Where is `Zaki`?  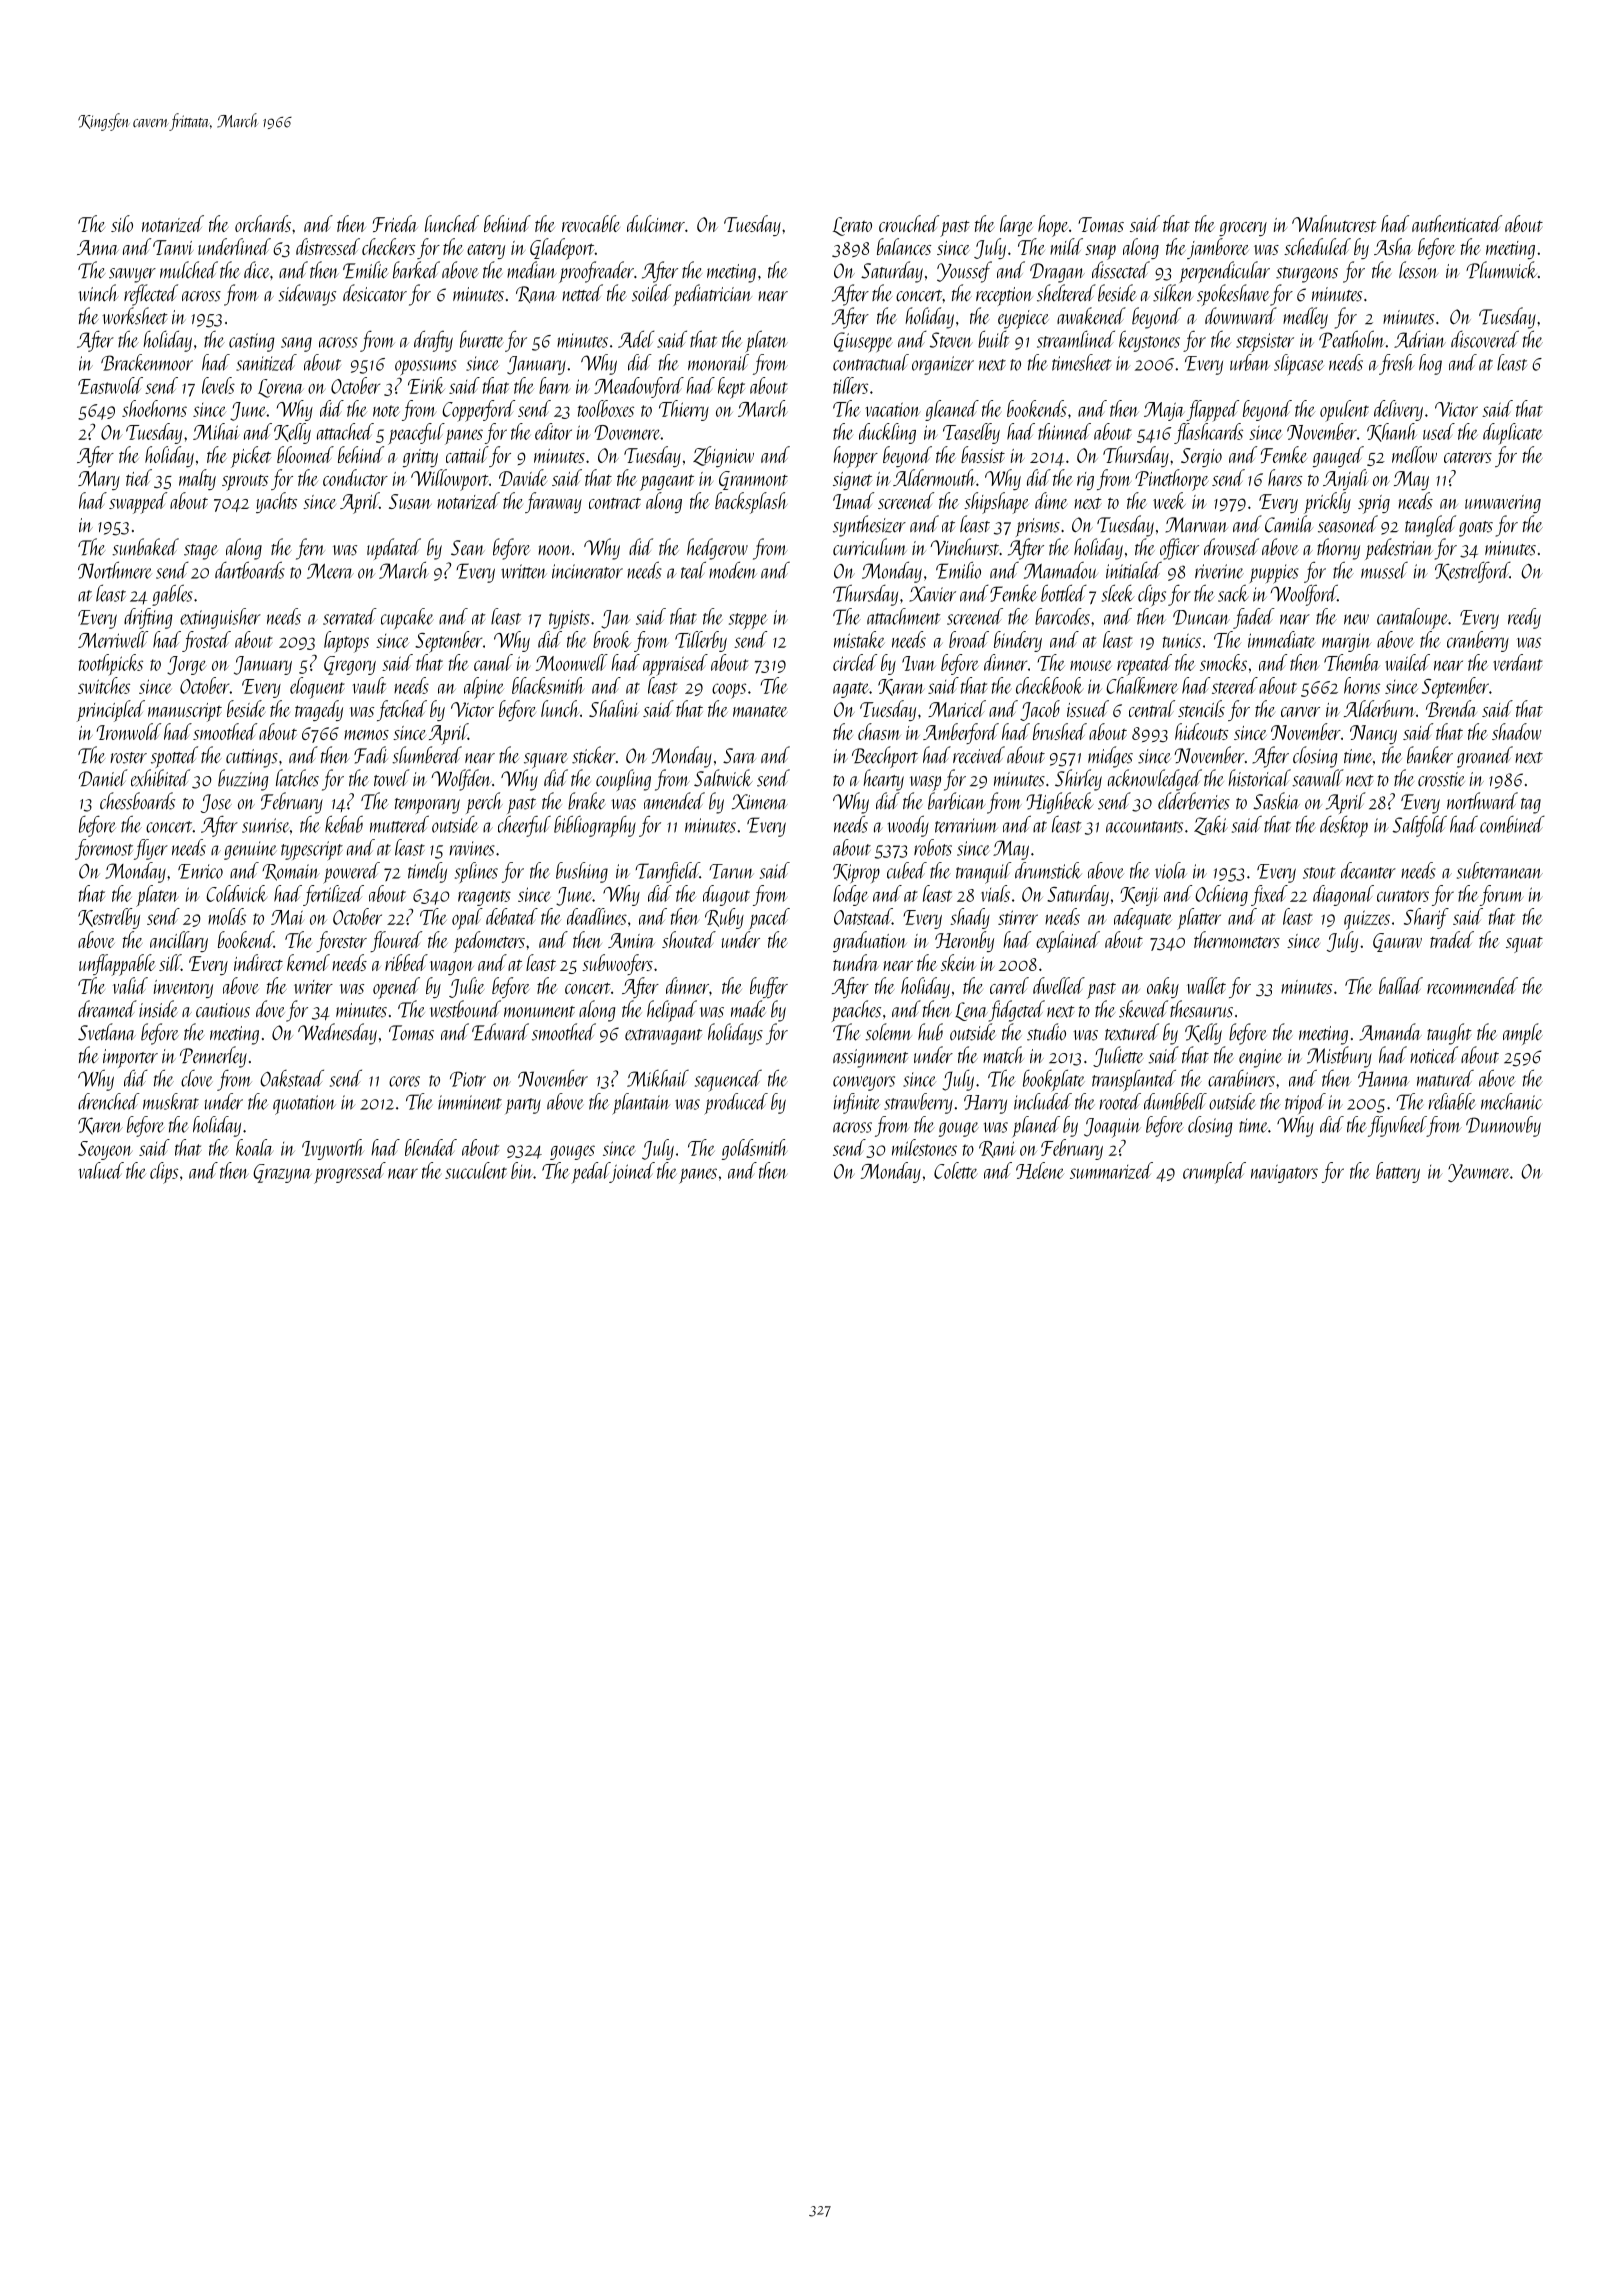
Zaki is located at coordinates (1211, 825).
